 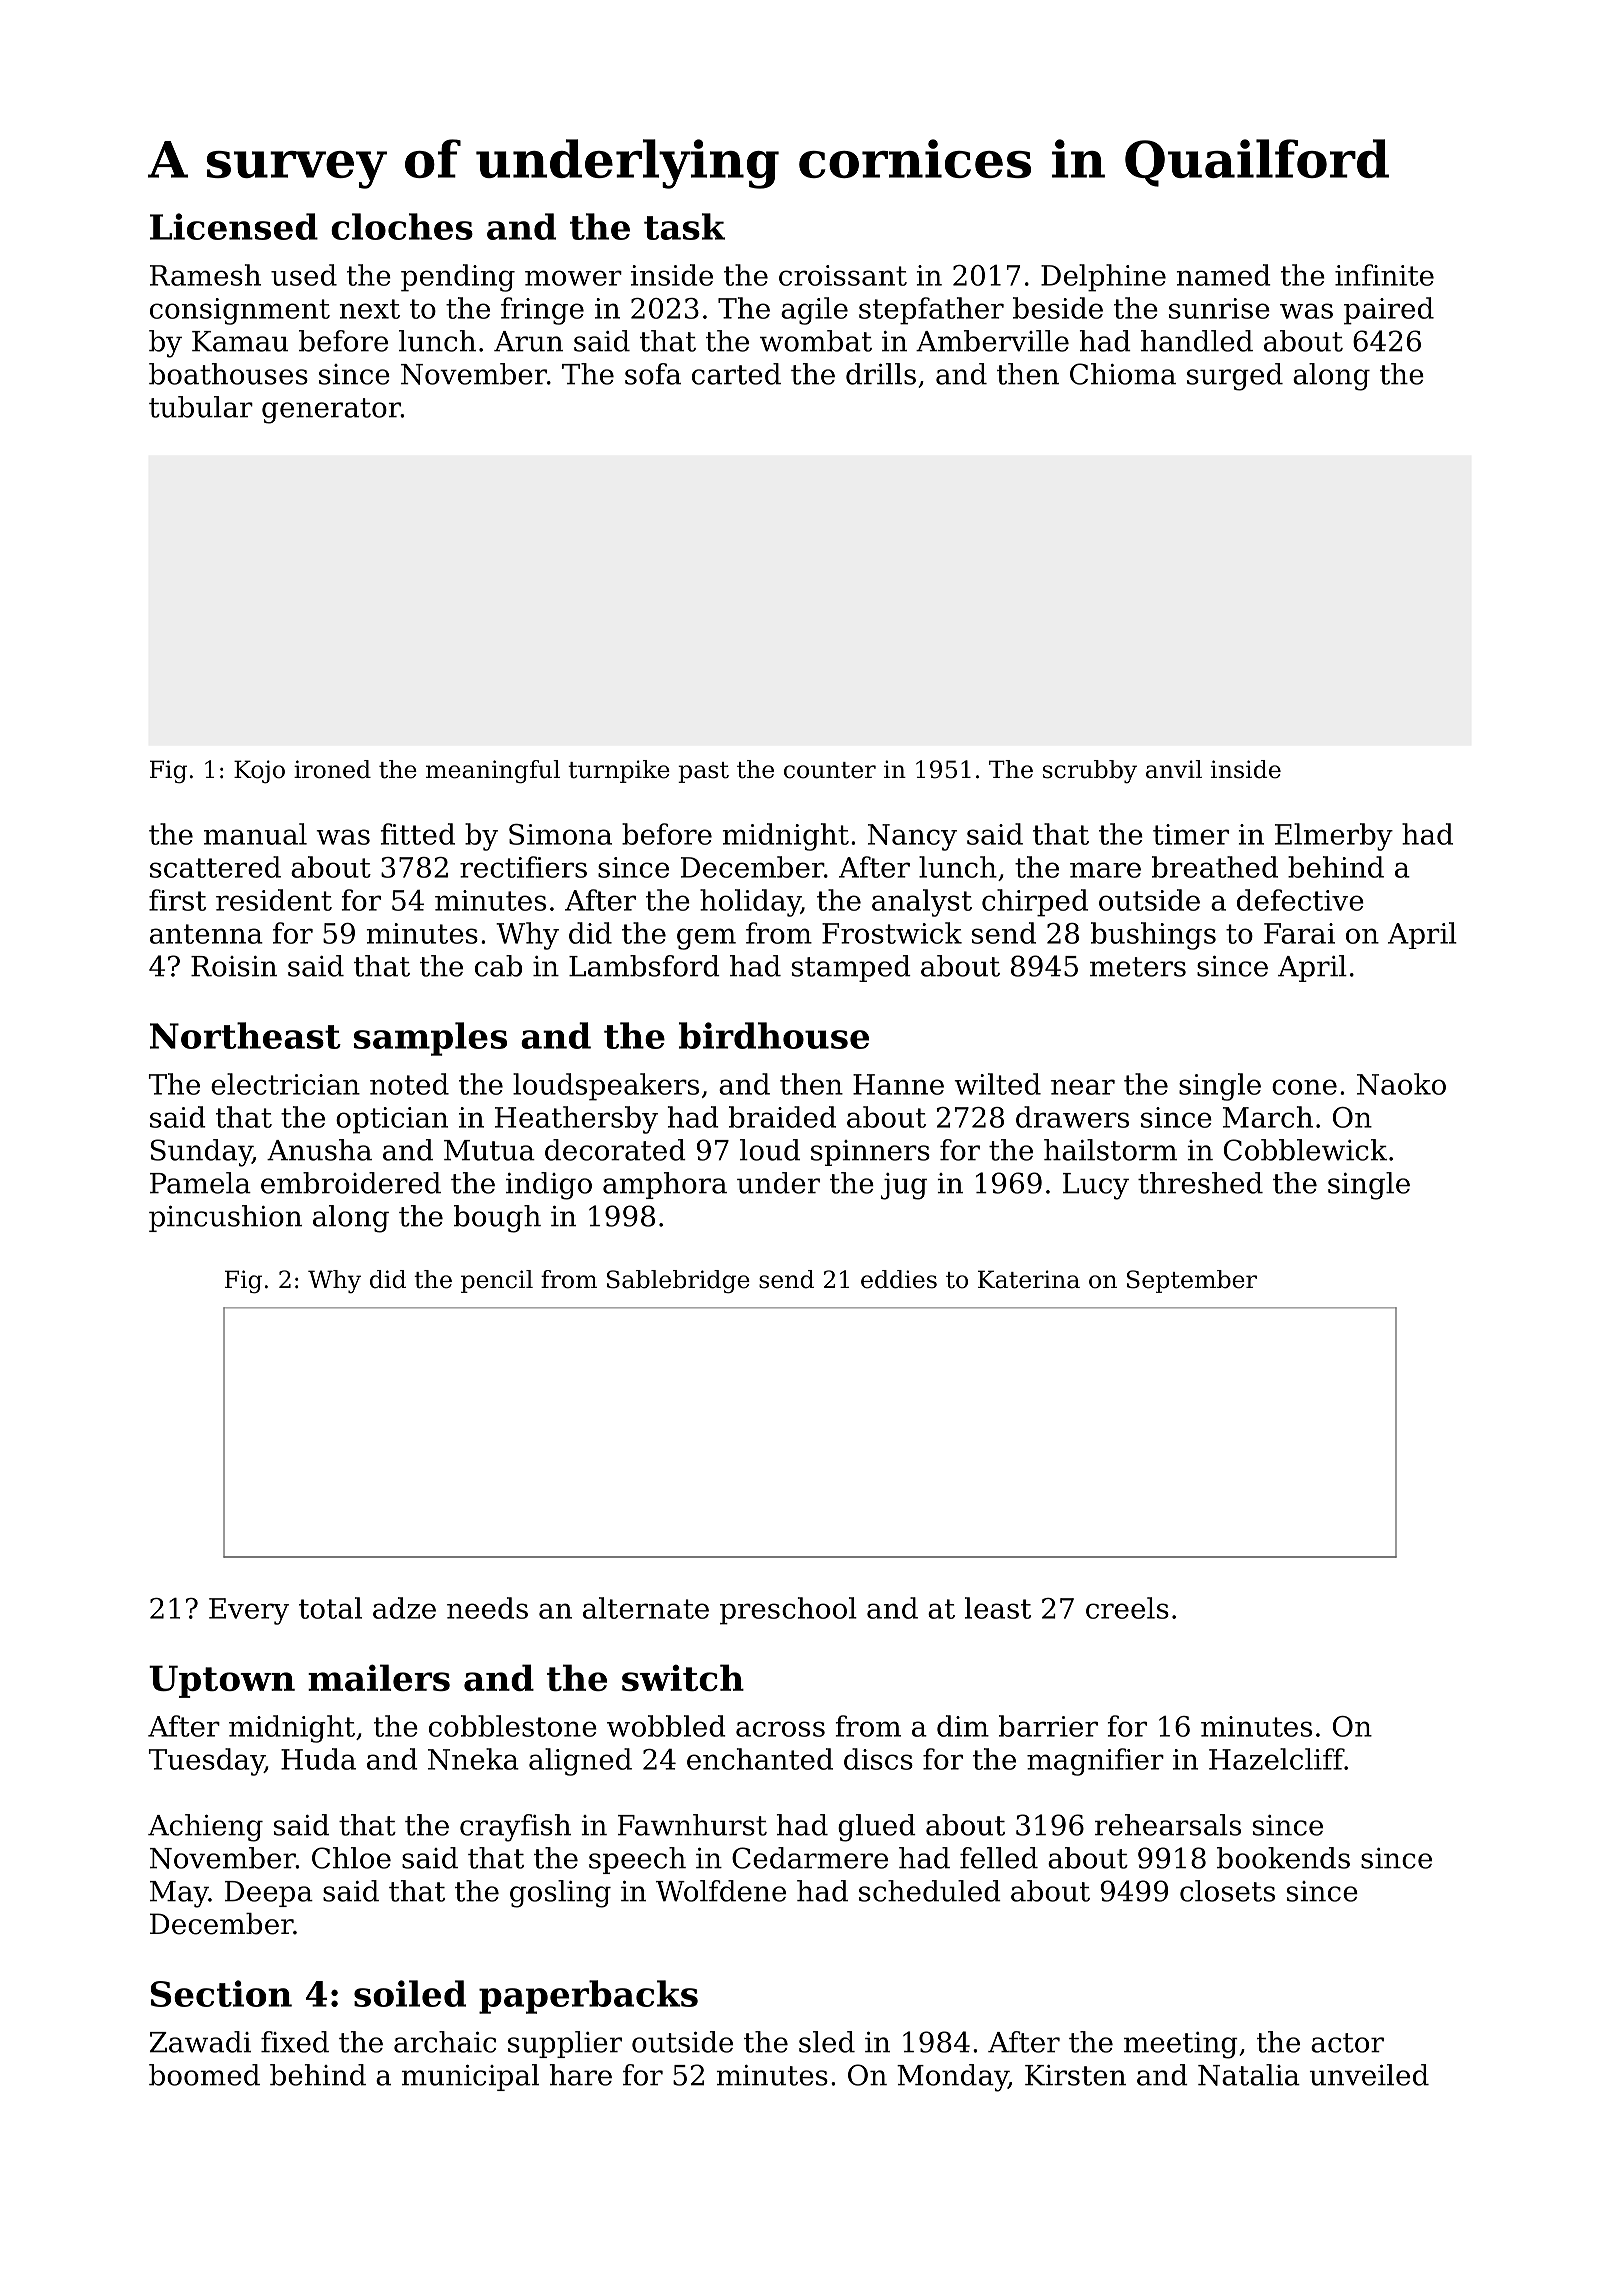 I want to click on scheduled, so click(x=930, y=1891).
